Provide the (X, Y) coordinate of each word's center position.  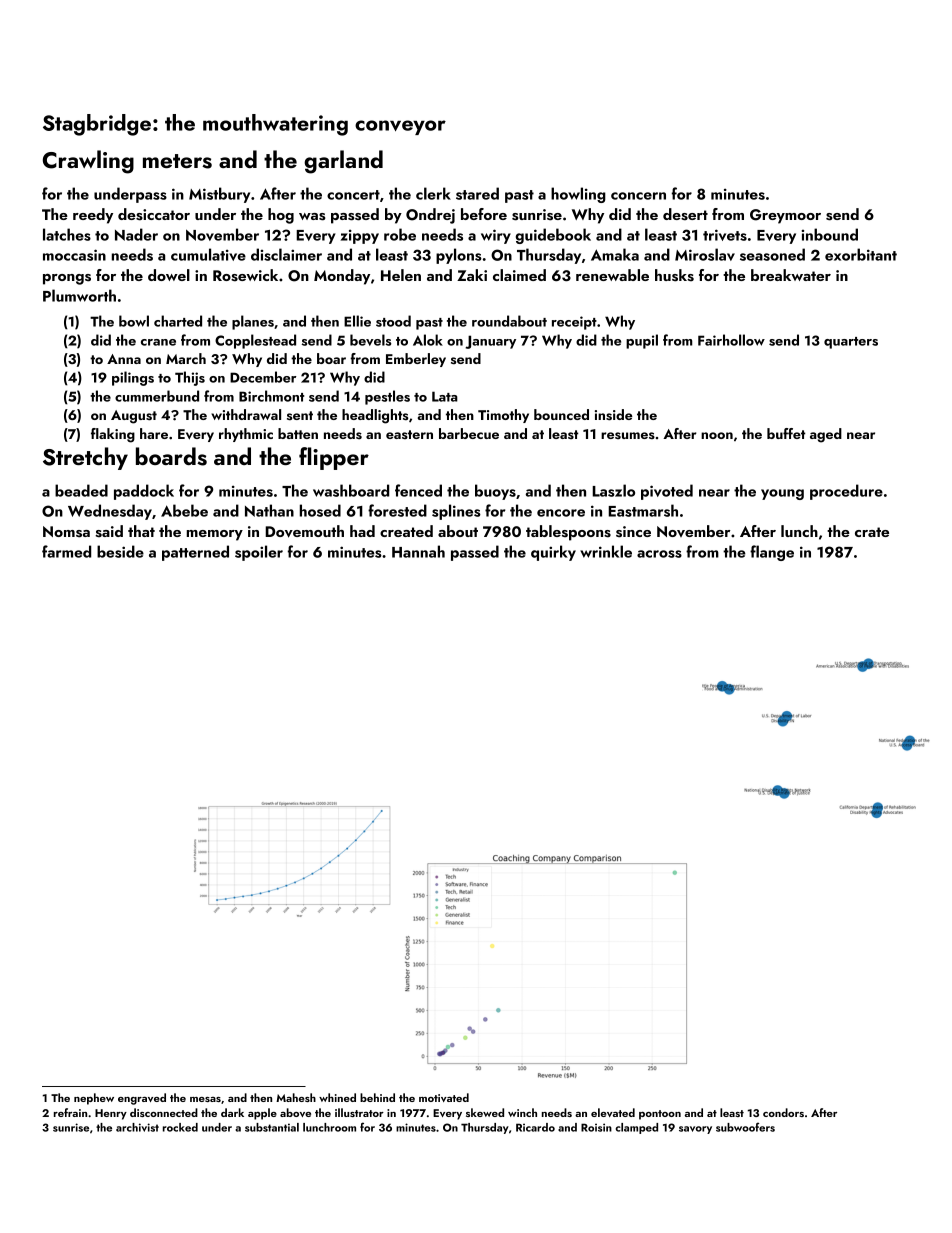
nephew (94, 1099)
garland (343, 162)
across (659, 554)
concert (353, 195)
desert (685, 214)
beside (120, 551)
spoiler (259, 553)
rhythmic (246, 435)
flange (772, 553)
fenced (418, 490)
